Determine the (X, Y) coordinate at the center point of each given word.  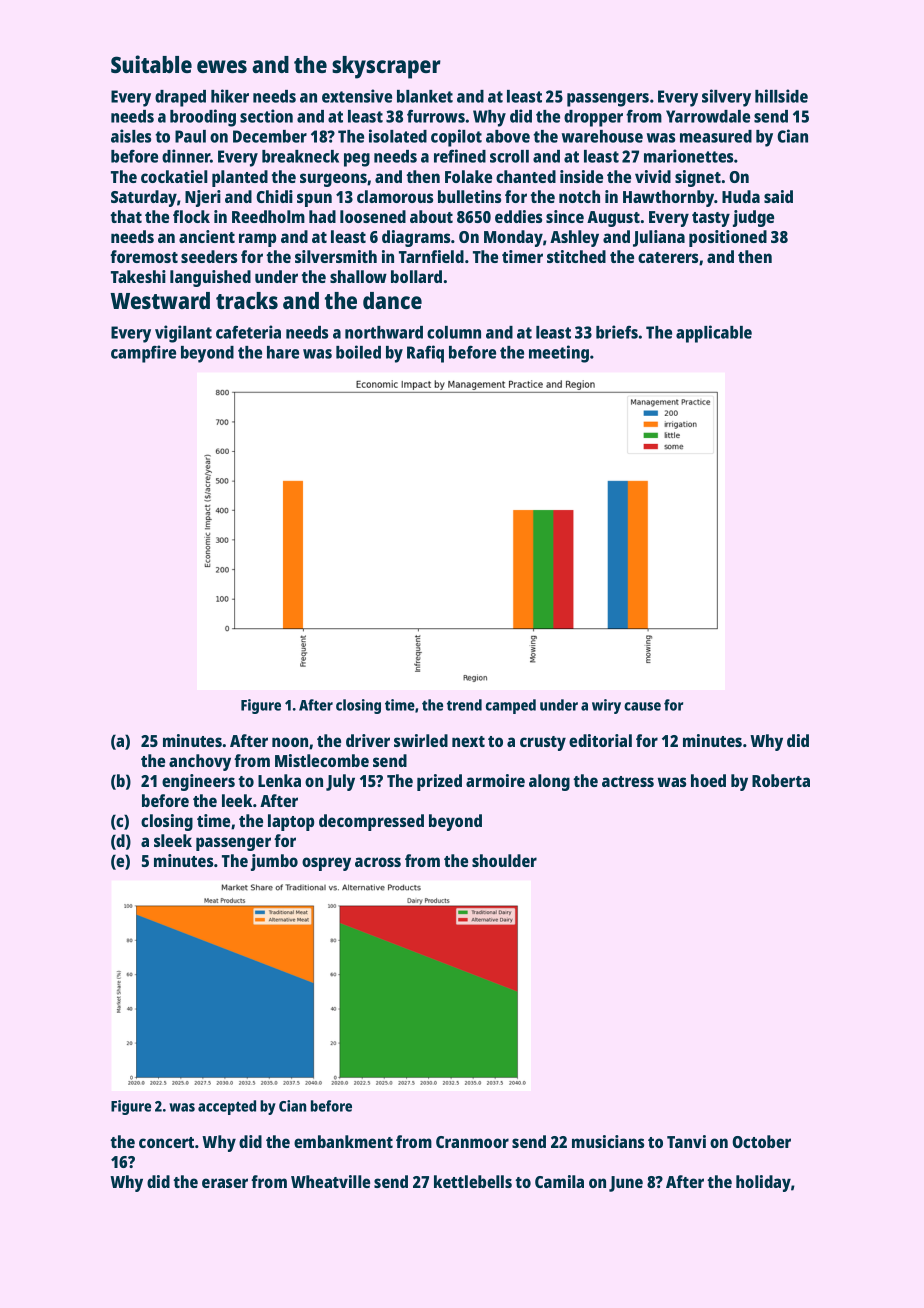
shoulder (504, 860)
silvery (726, 98)
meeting (559, 354)
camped (511, 706)
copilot (456, 138)
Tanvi (686, 1141)
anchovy (200, 762)
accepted (227, 1107)
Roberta (781, 780)
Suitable (151, 64)
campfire (143, 354)
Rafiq (425, 354)
